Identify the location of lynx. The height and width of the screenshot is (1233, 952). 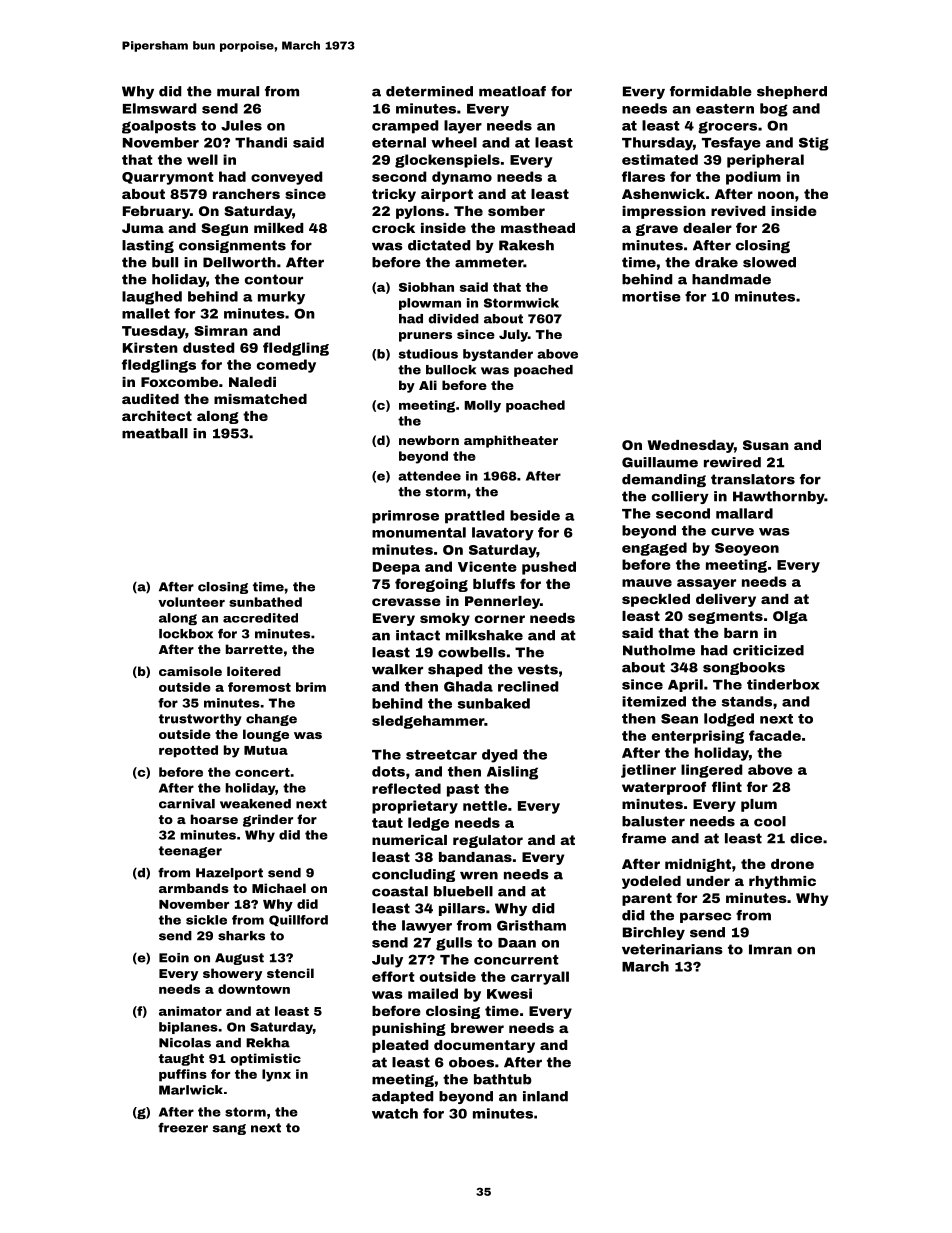
(276, 1075).
